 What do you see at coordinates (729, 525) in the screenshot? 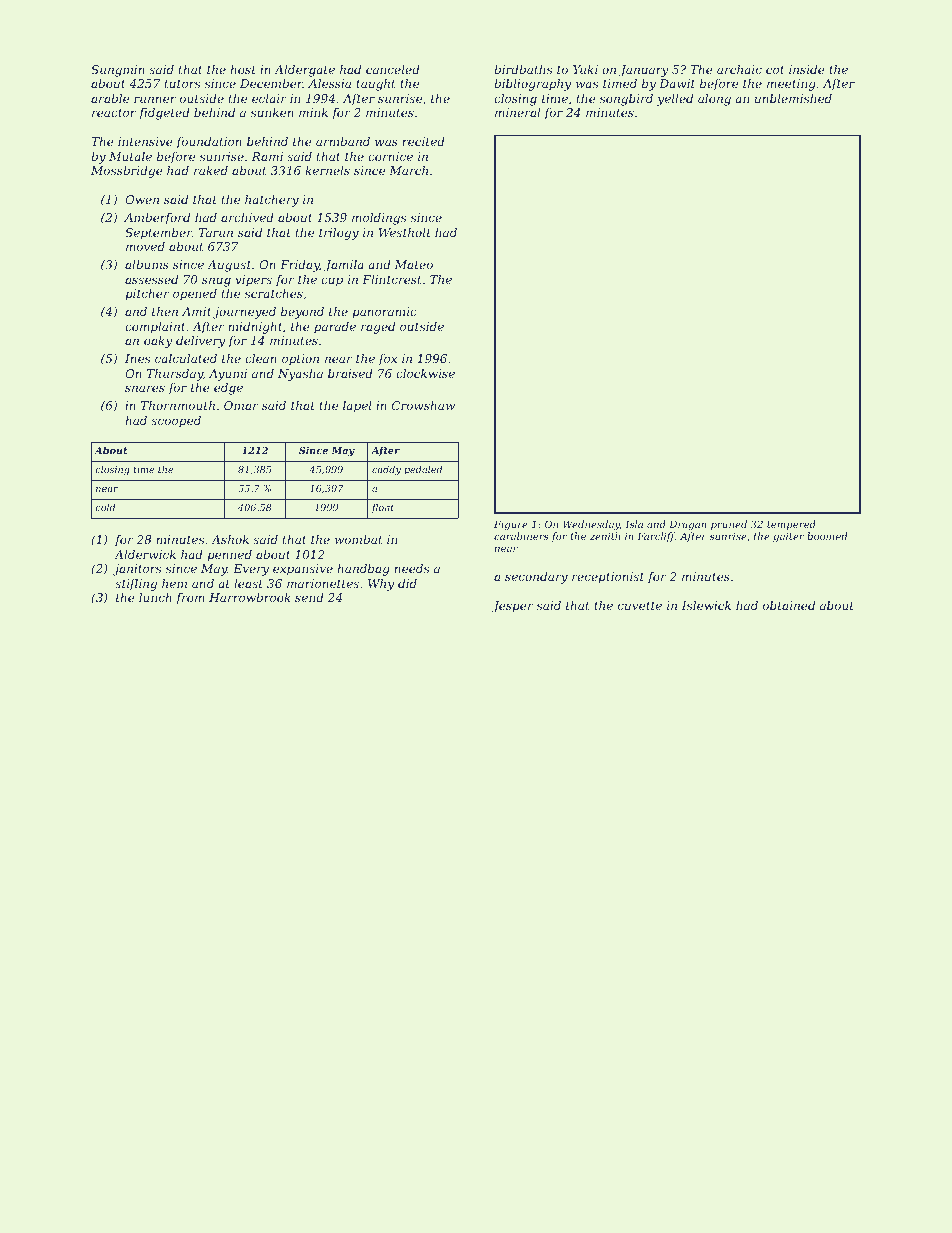
I see `pruned` at bounding box center [729, 525].
